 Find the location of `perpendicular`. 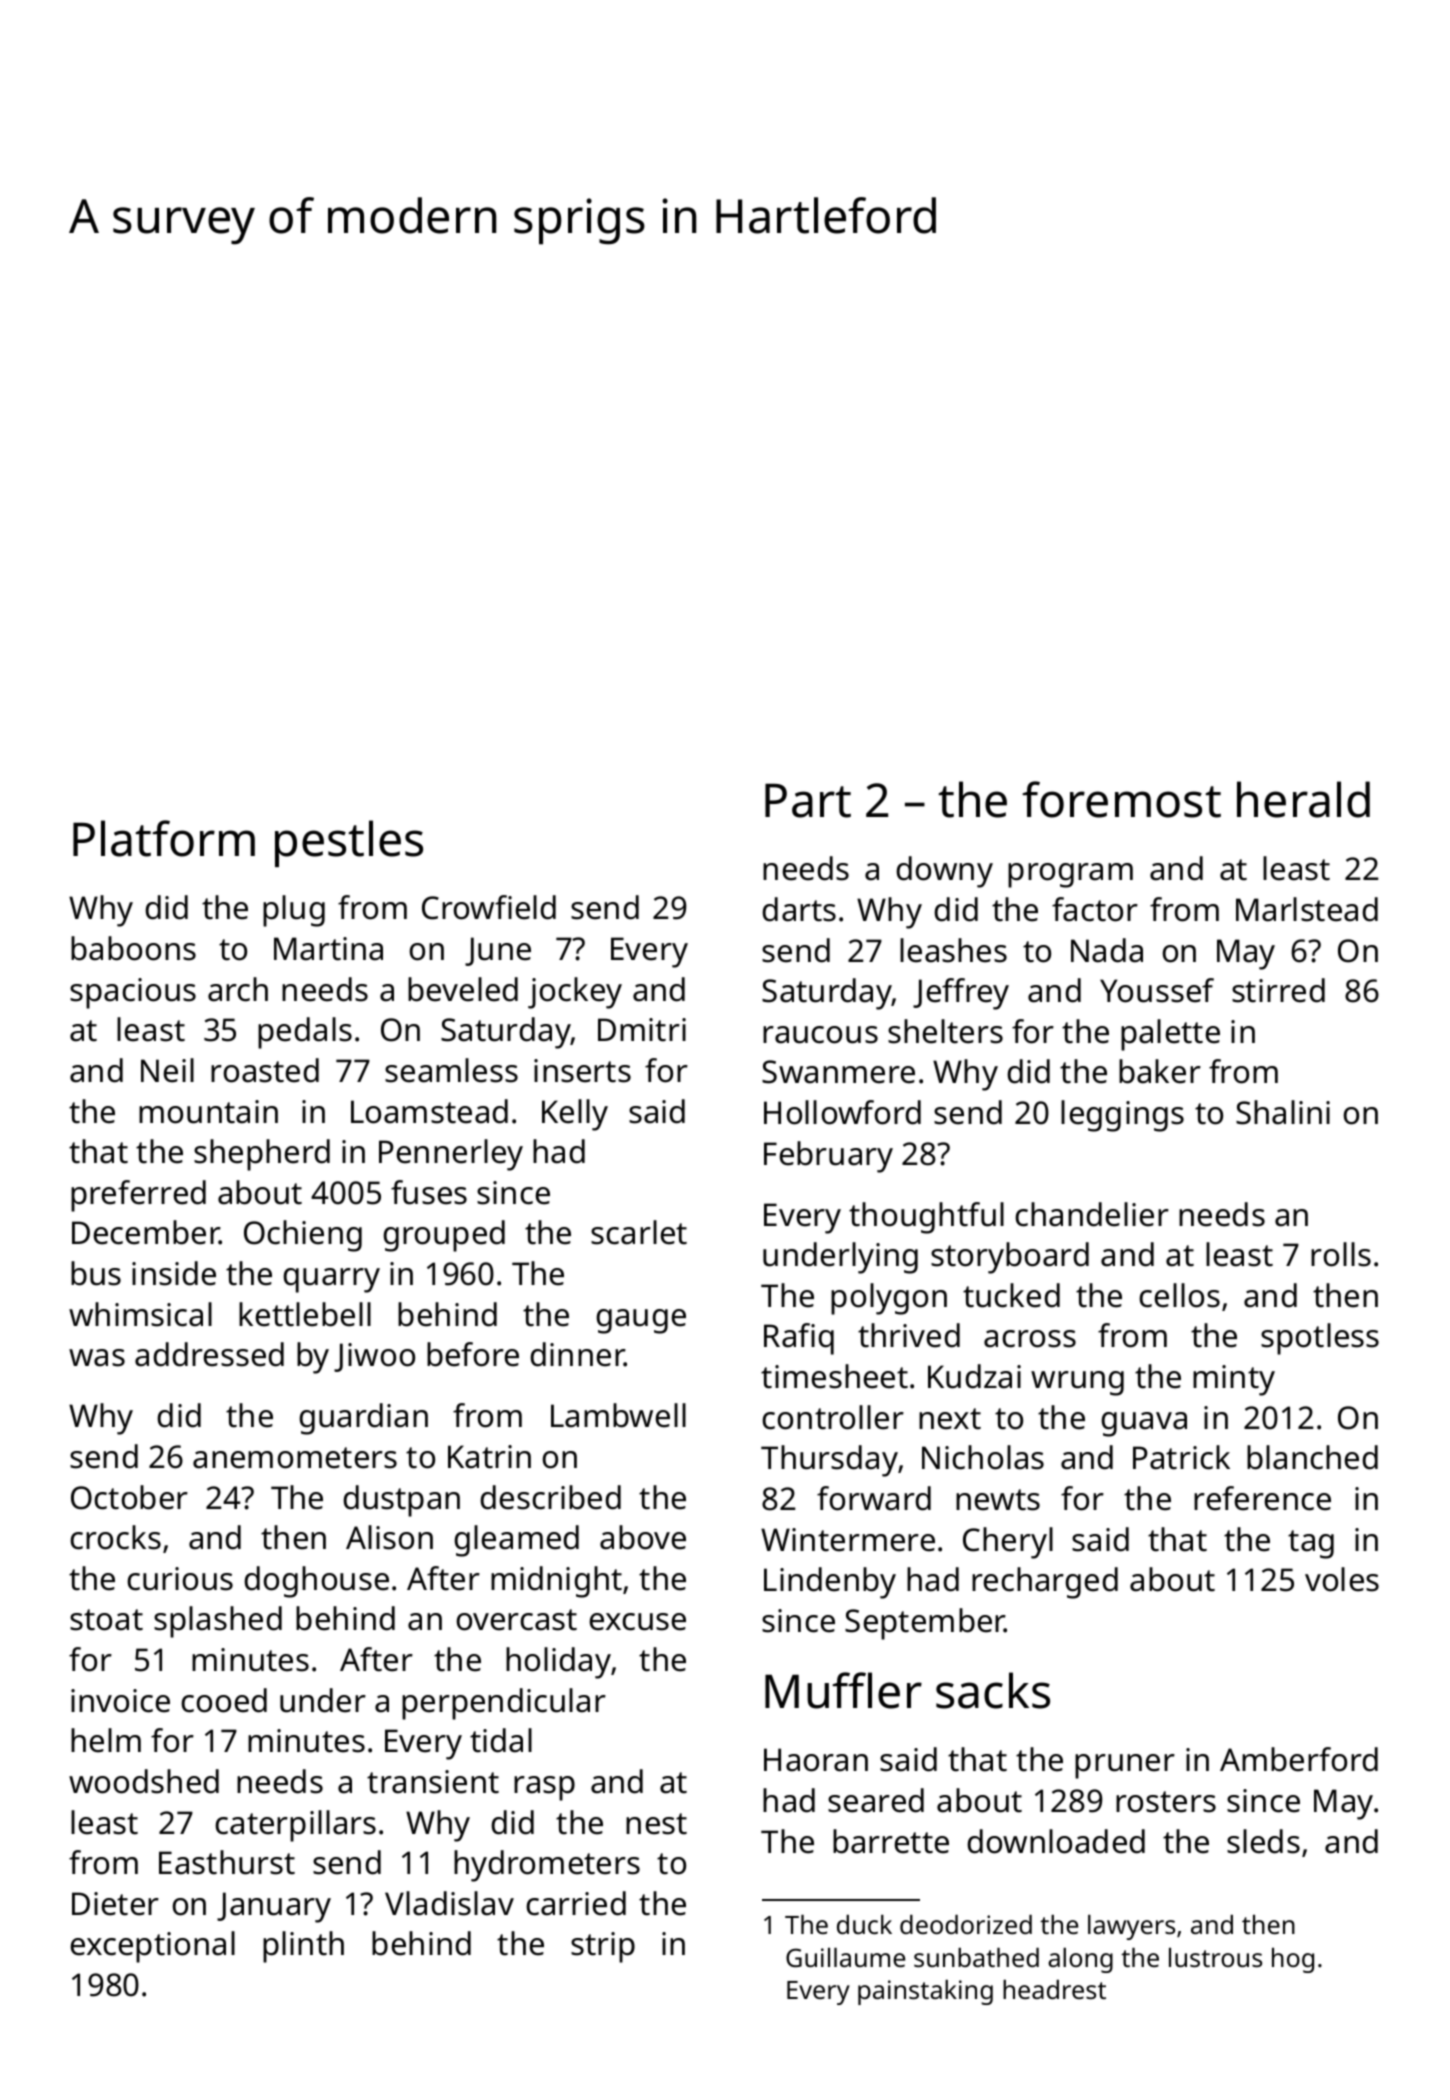

perpendicular is located at coordinates (504, 1704).
